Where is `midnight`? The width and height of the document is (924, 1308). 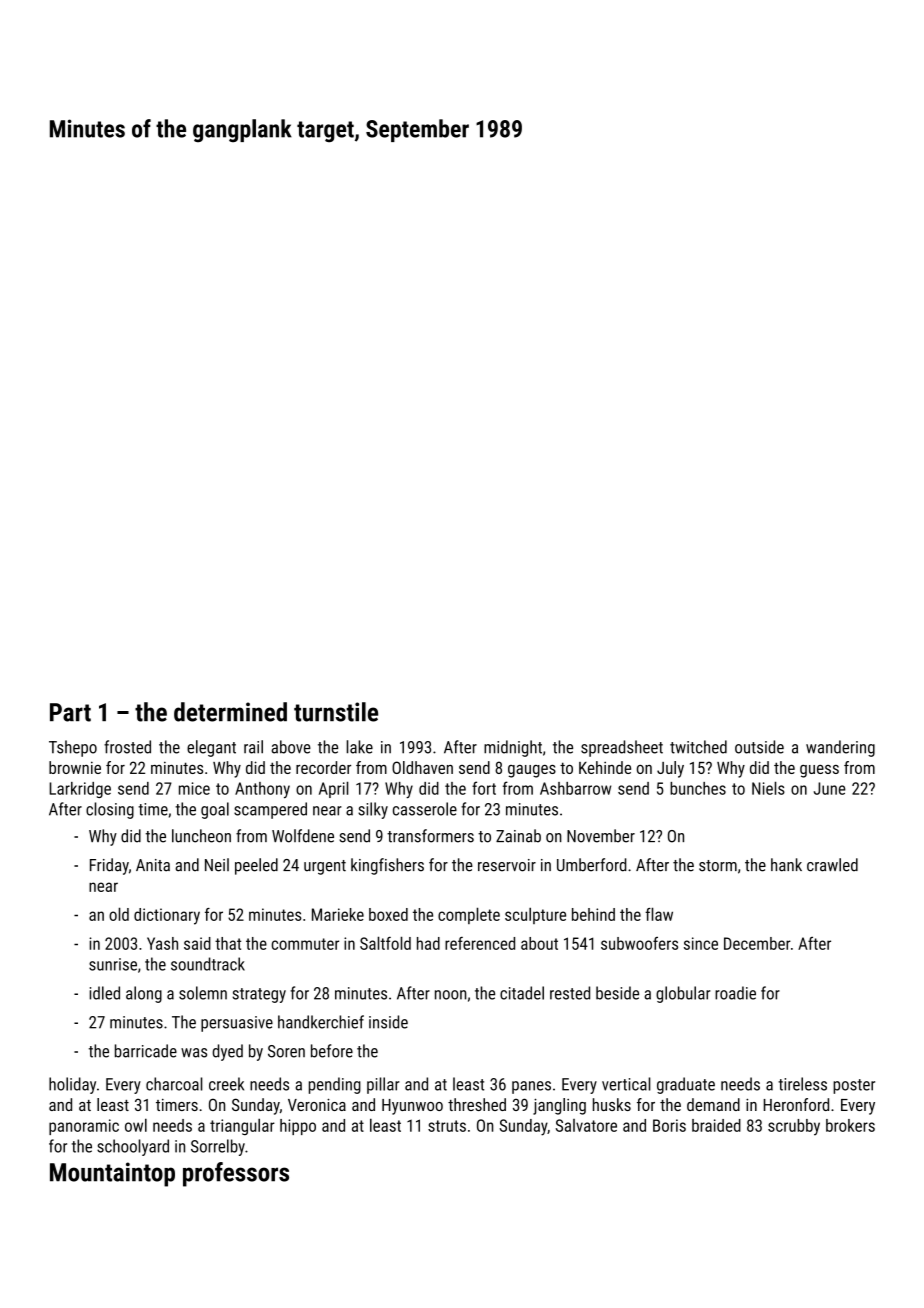 midnight is located at coordinates (513, 748).
